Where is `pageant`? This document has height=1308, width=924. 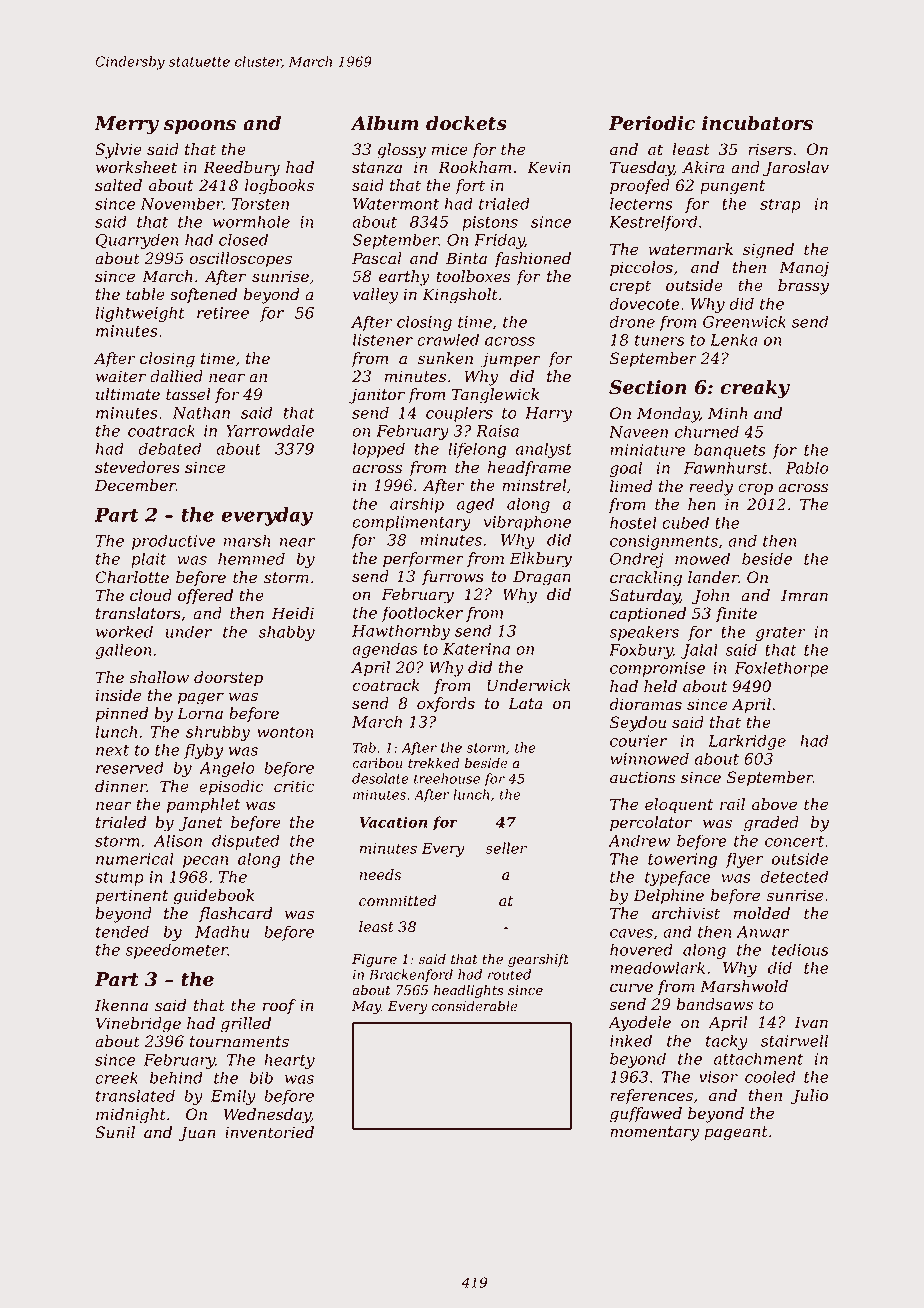
pageant is located at coordinates (736, 1133).
